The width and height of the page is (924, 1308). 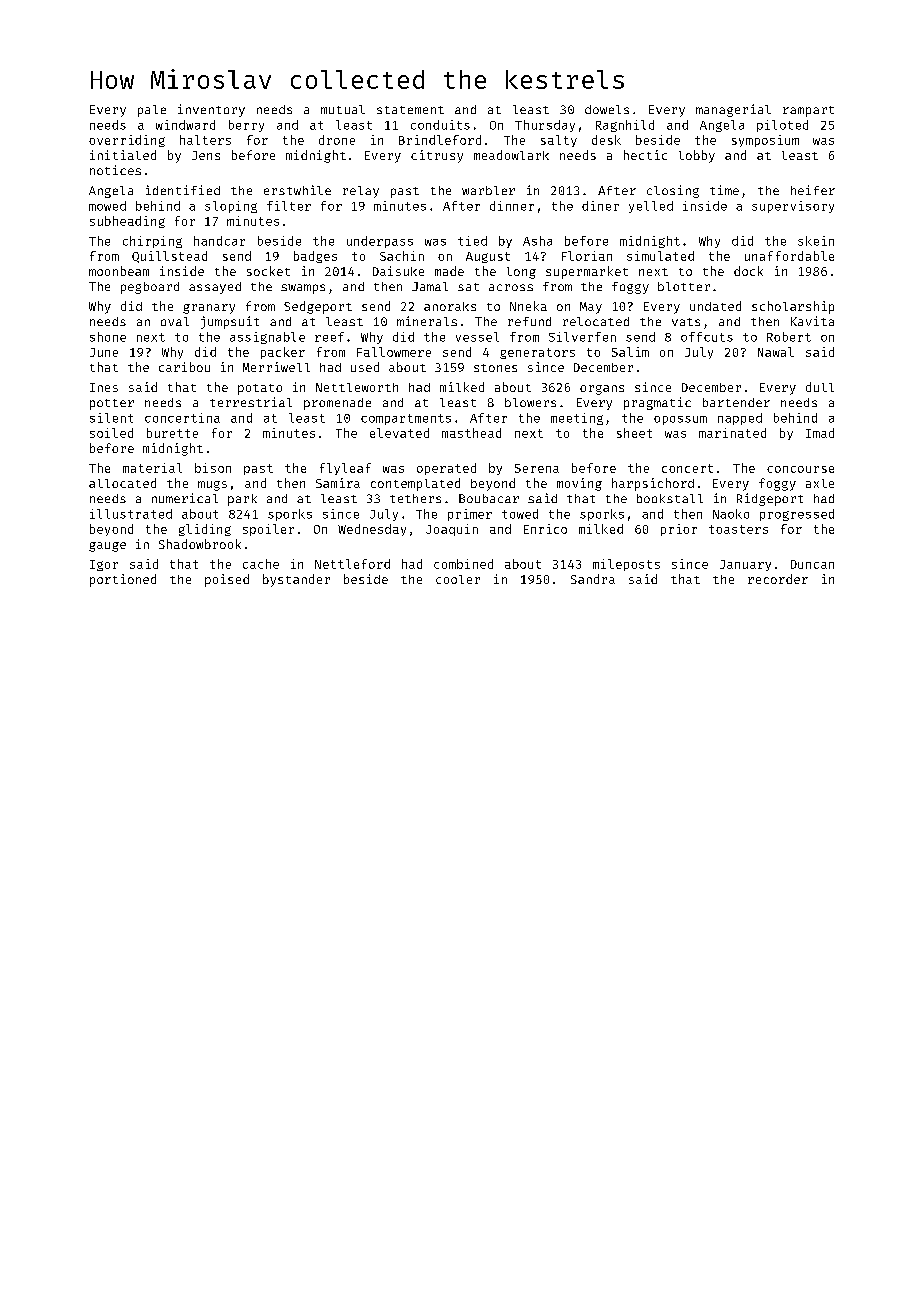 I want to click on statement, so click(x=410, y=110).
